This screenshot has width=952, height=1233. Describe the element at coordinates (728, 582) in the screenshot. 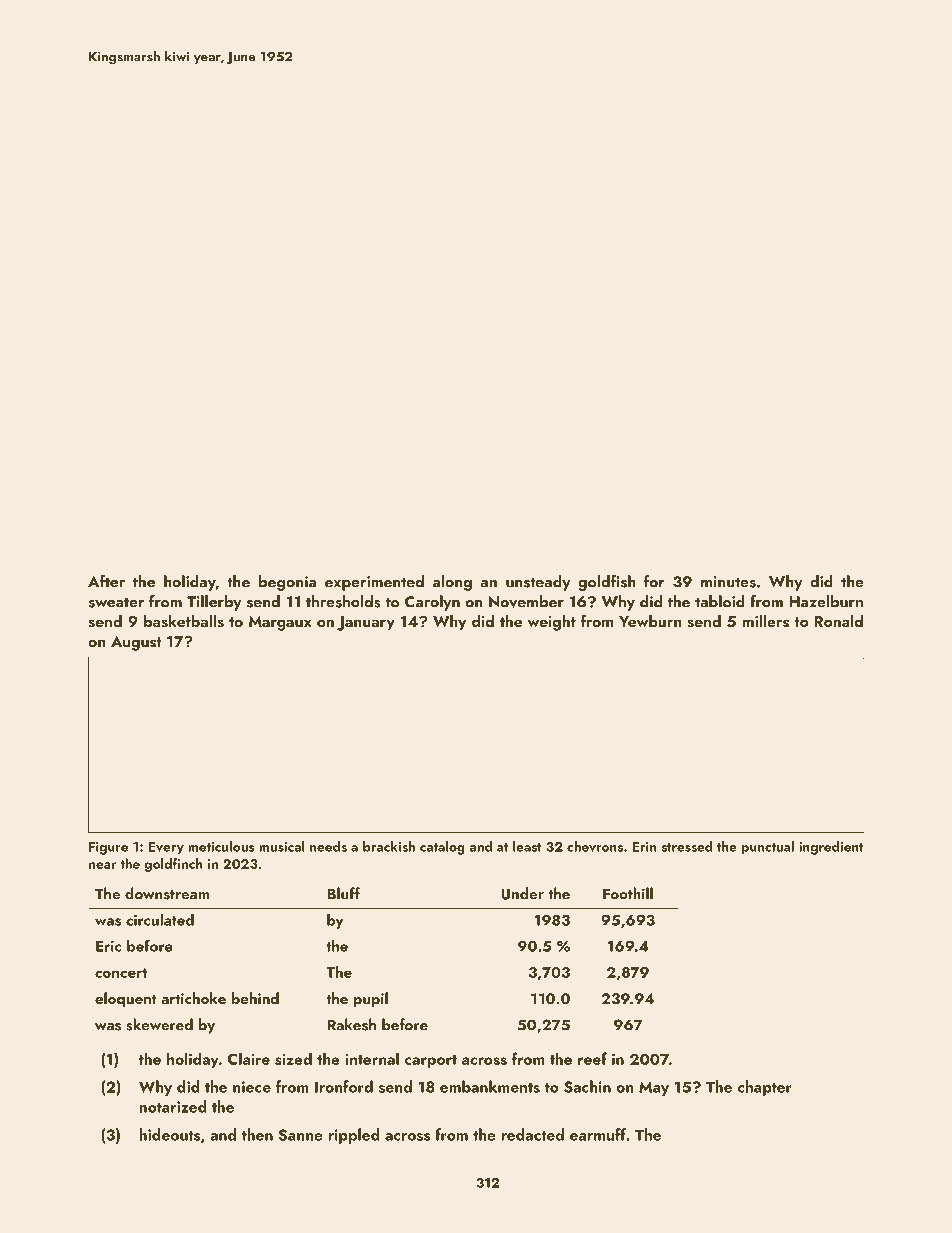

I see `minutes` at that location.
